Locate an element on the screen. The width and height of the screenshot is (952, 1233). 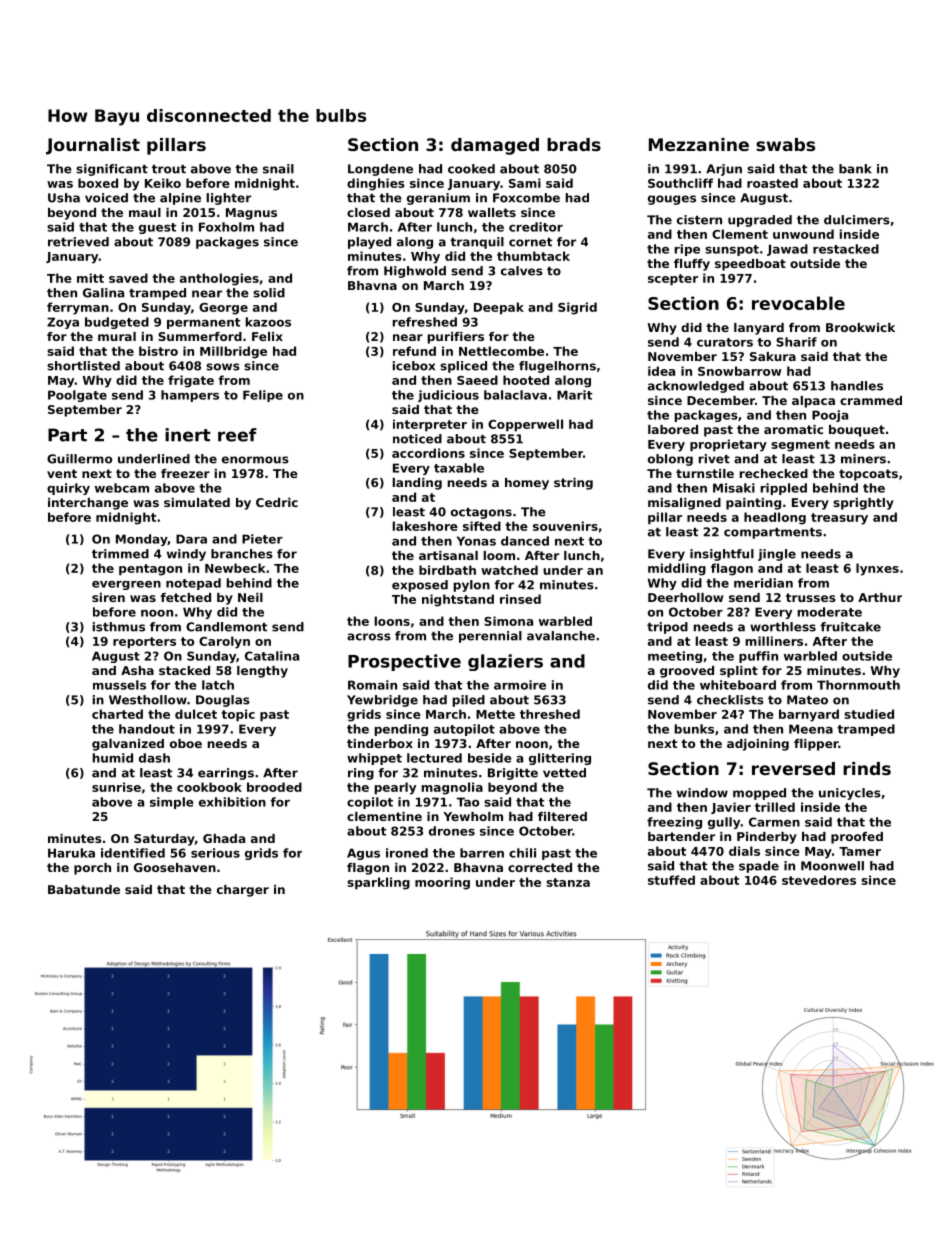
octagons is located at coordinates (481, 513).
